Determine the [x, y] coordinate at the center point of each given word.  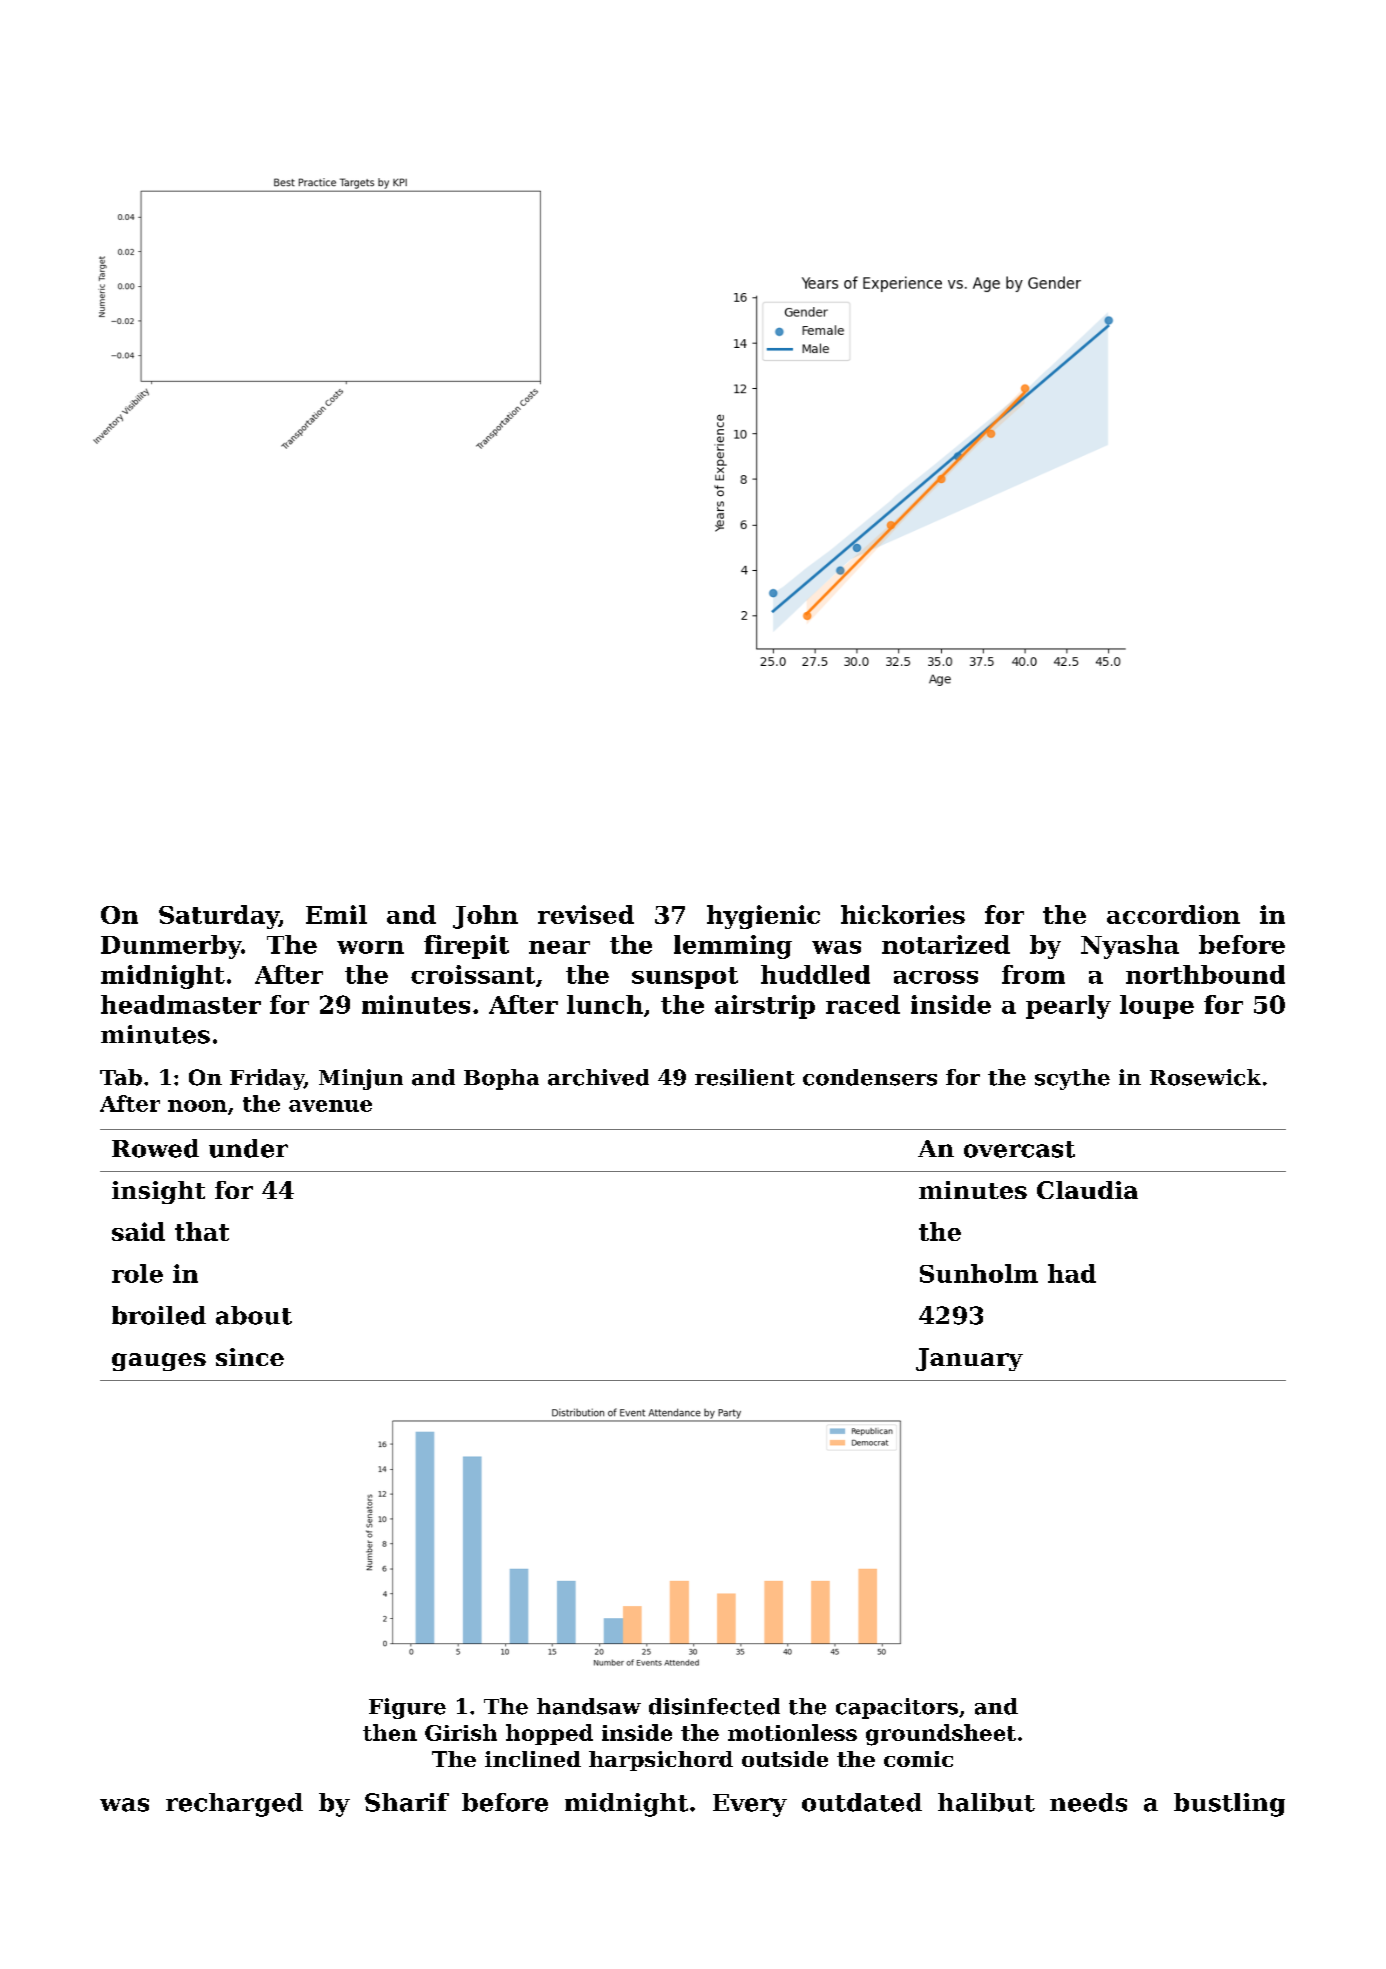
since [250, 1357]
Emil [336, 914]
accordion [1173, 914]
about [254, 1315]
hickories [903, 914]
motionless [792, 1732]
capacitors [897, 1708]
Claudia [1087, 1190]
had [1072, 1273]
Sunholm [979, 1273]
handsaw [589, 1706]
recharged [234, 1805]
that [202, 1231]
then [390, 1732]
